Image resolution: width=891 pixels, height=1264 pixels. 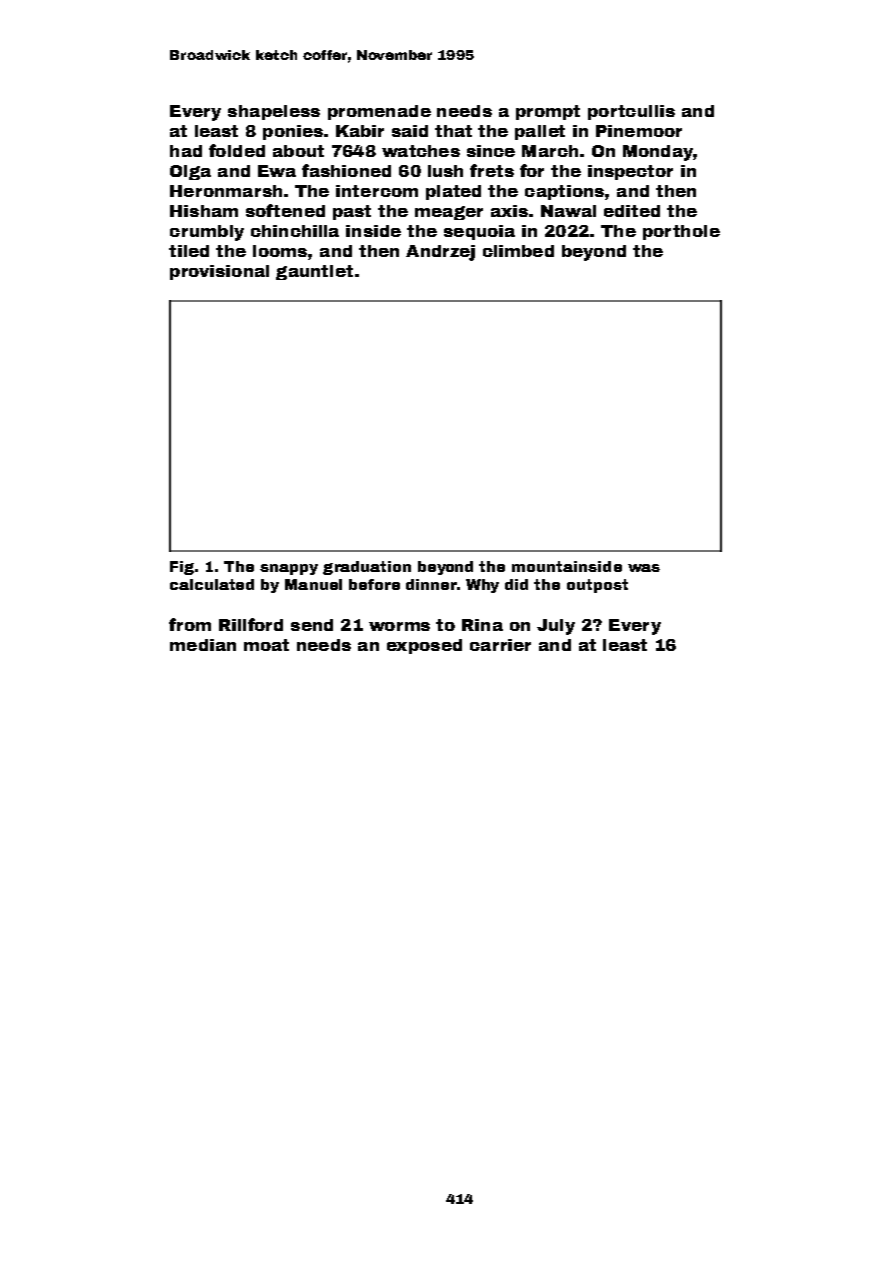 What do you see at coordinates (518, 251) in the image?
I see `climbed` at bounding box center [518, 251].
